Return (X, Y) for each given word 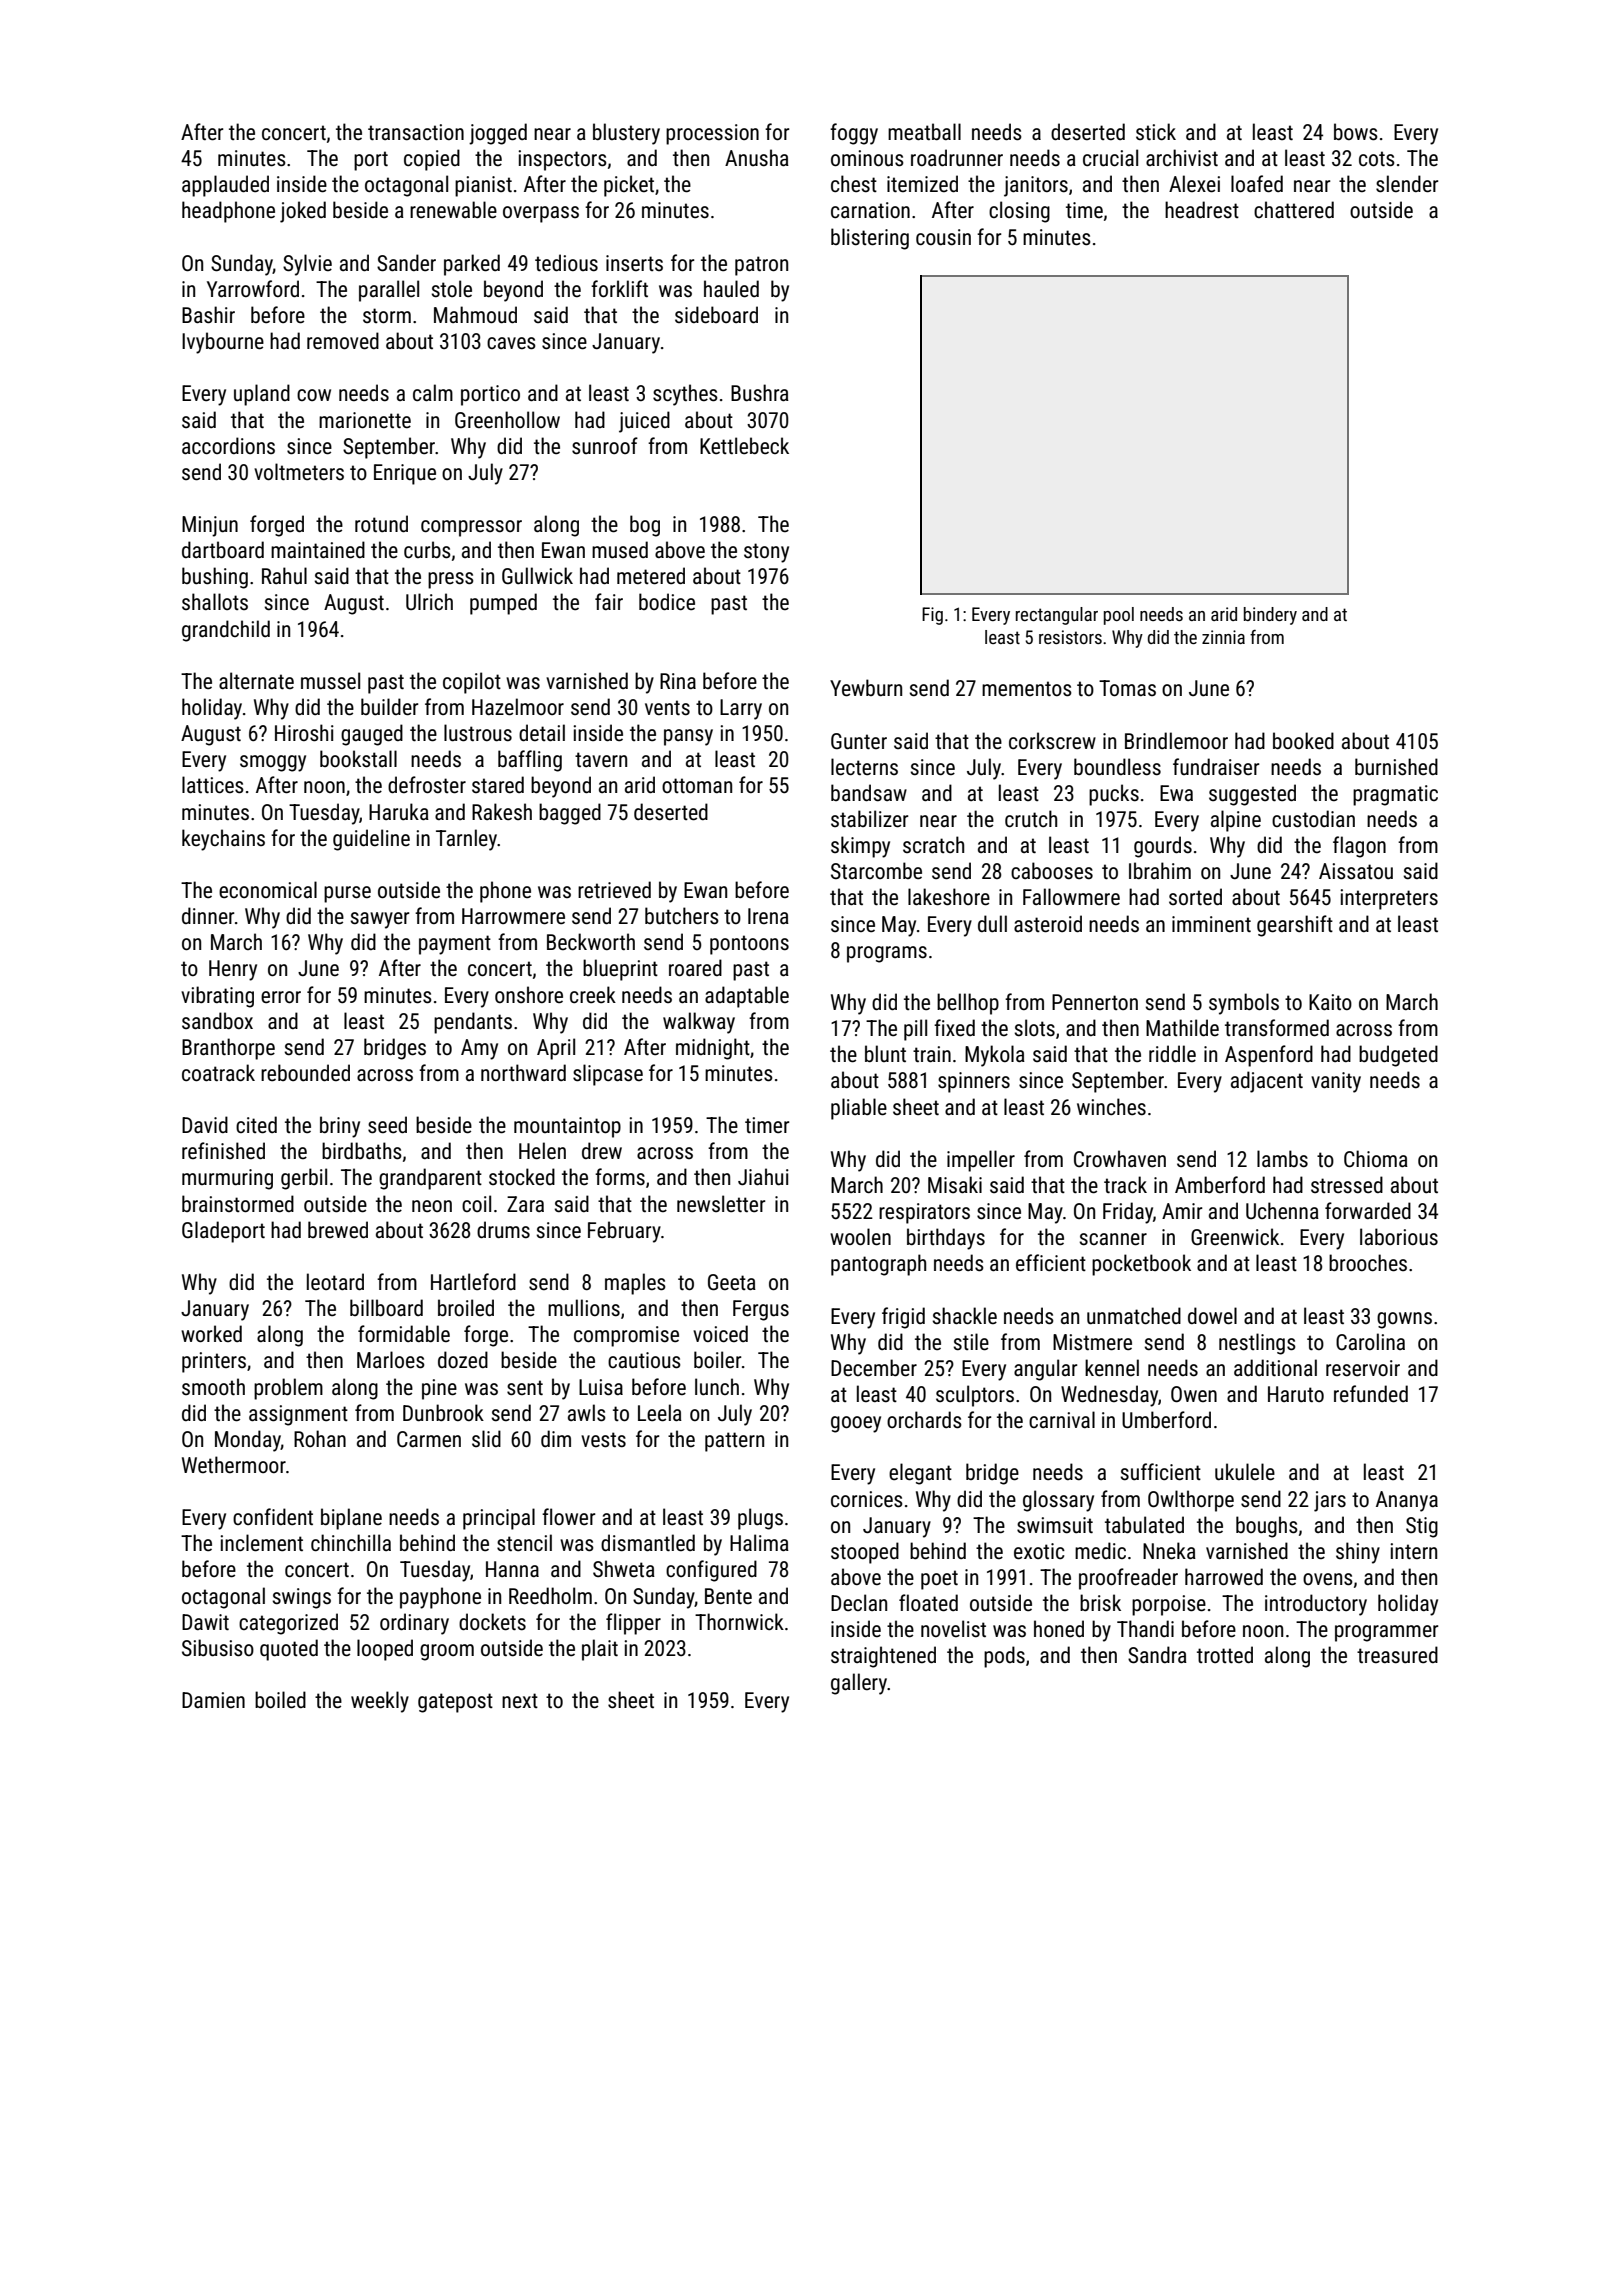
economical (268, 889)
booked (1303, 741)
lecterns (864, 767)
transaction (416, 132)
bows (1356, 132)
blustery (626, 134)
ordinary (414, 1624)
